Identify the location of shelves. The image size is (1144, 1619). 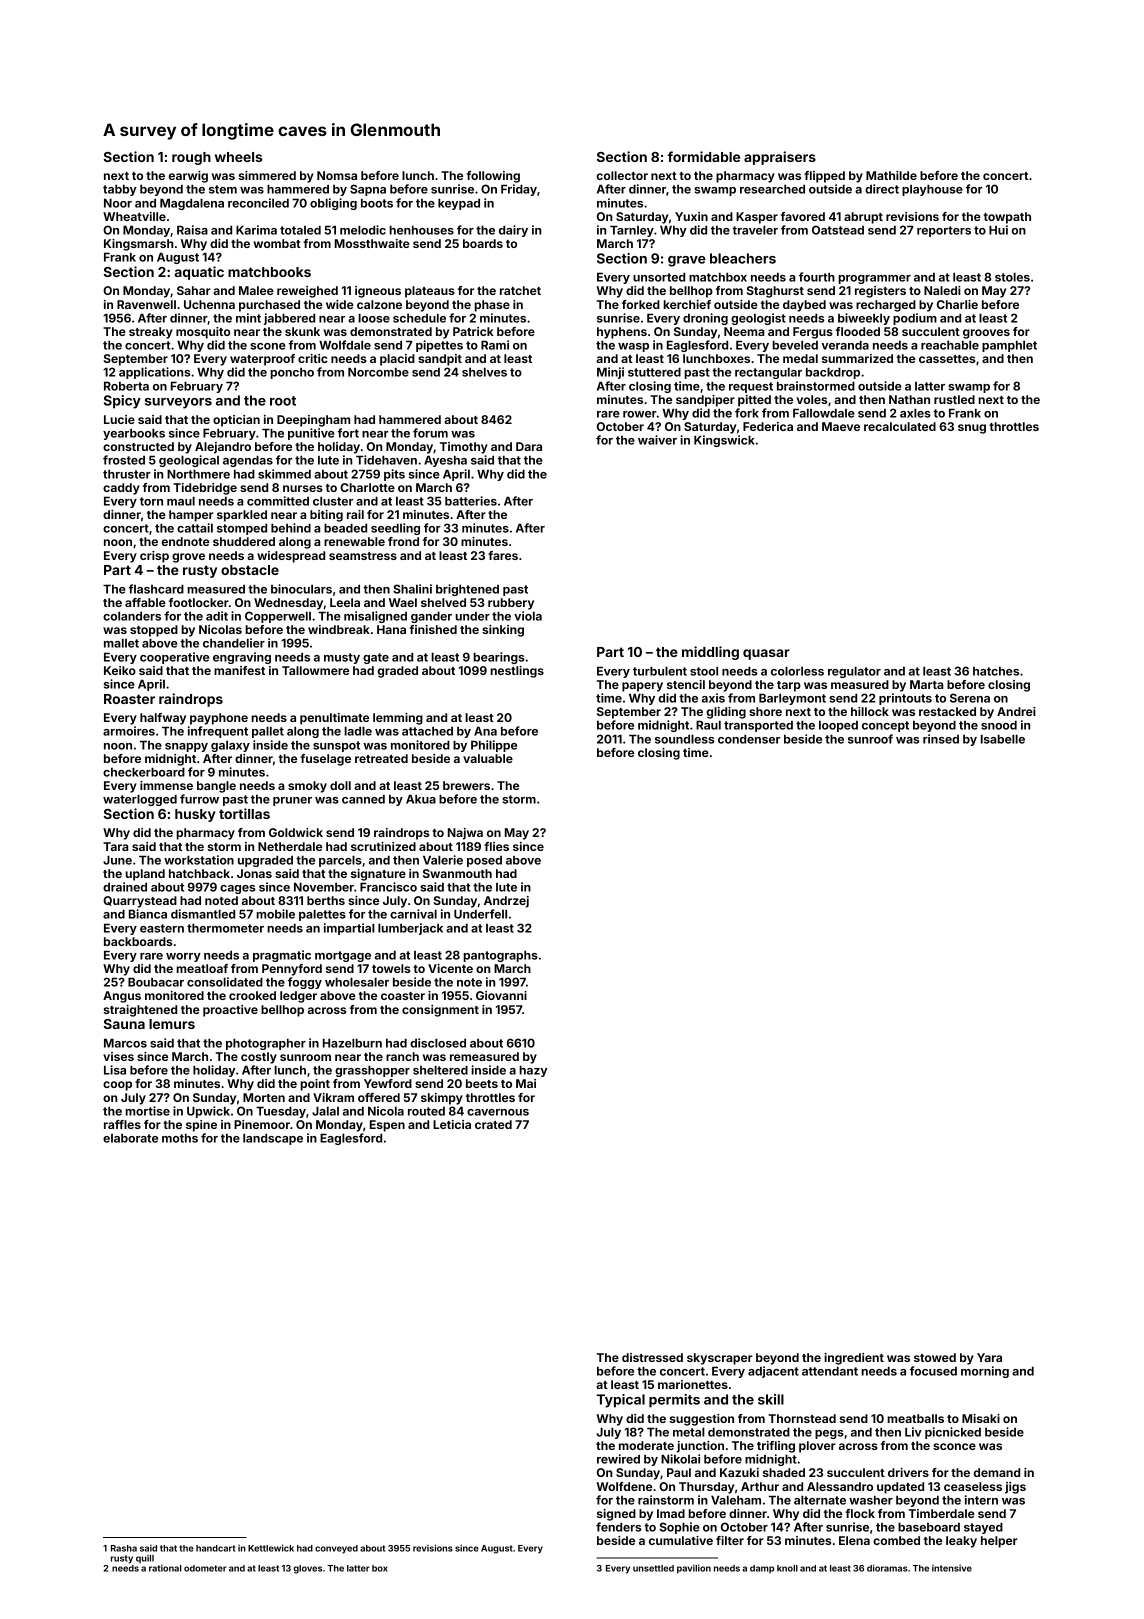
(484, 372).
